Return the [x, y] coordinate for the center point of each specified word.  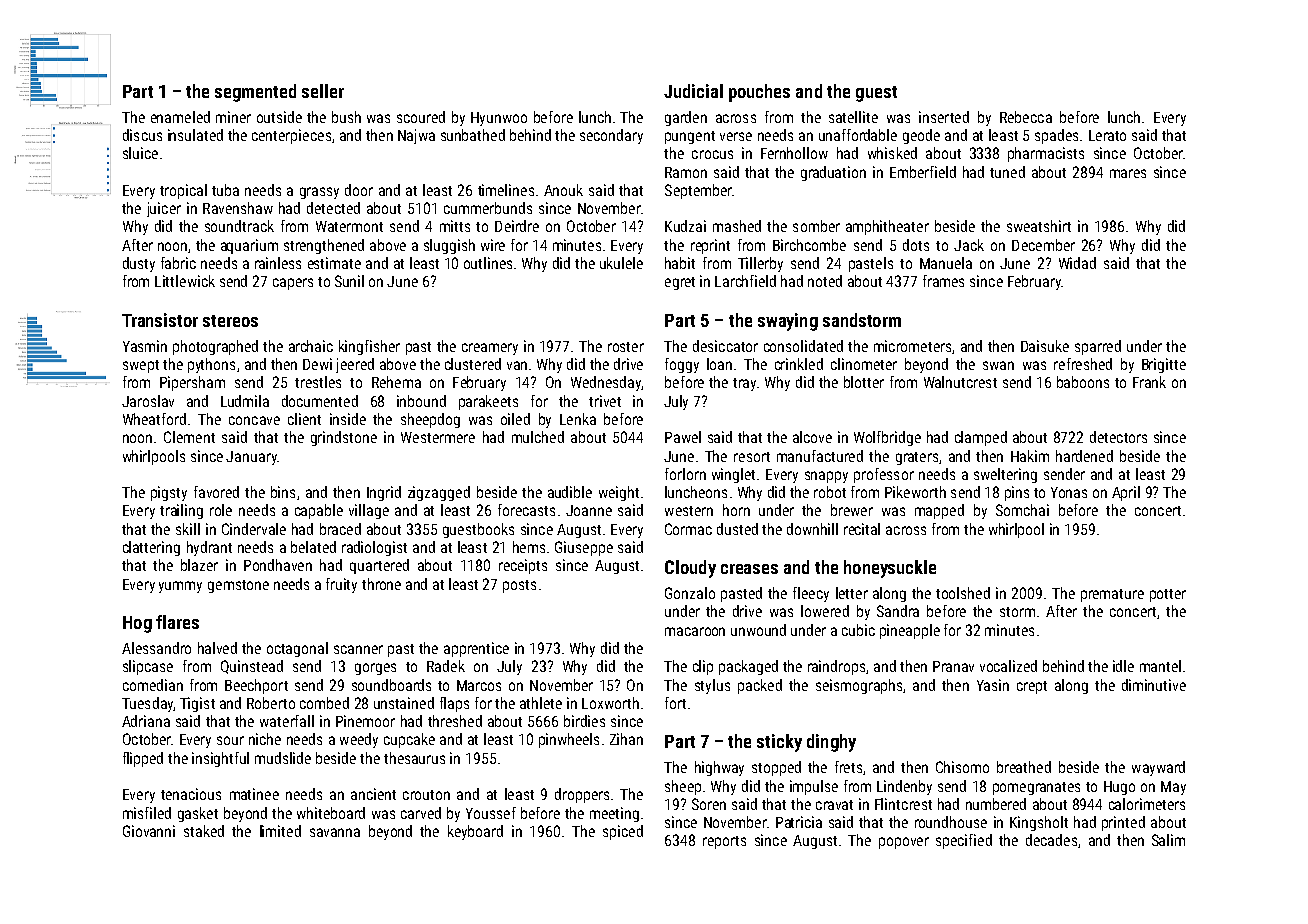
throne [381, 584]
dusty [139, 264]
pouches [759, 93]
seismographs [859, 686]
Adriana [146, 721]
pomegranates [1036, 788]
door [359, 190]
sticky [779, 743]
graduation [833, 173]
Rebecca [1026, 117]
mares [1128, 173]
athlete [541, 703]
